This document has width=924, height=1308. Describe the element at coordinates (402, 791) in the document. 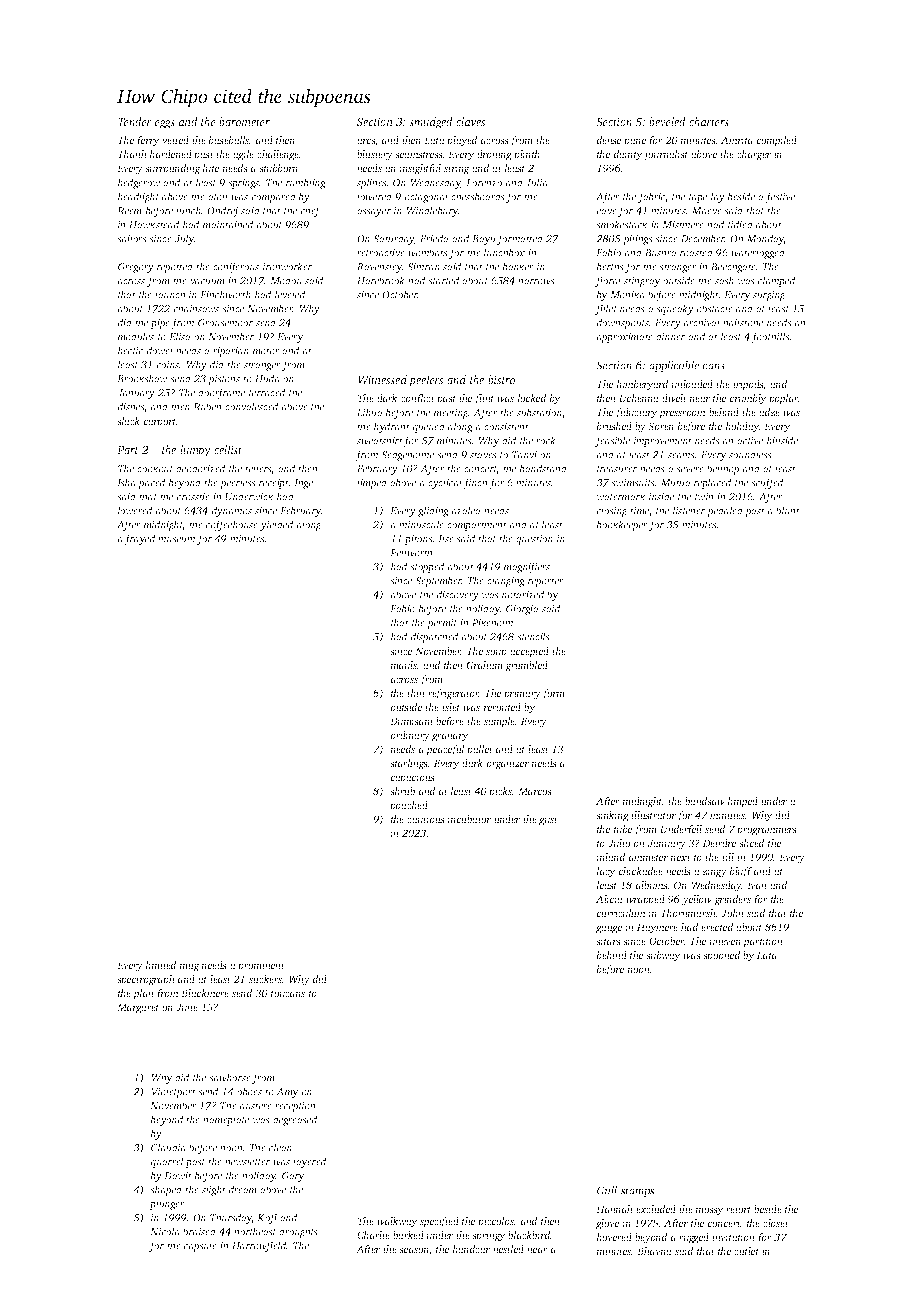

I see `shrub` at that location.
